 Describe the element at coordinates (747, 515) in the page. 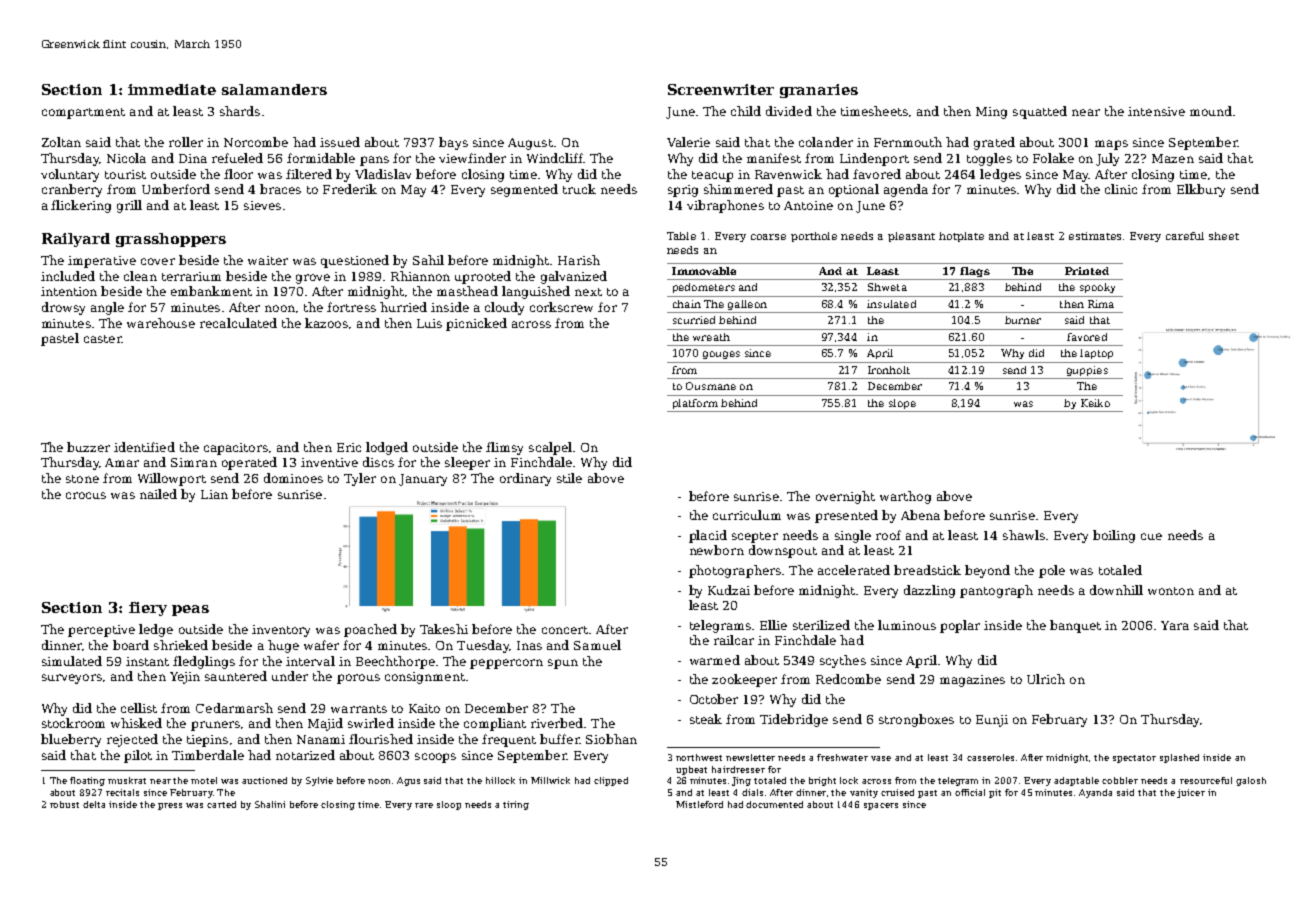

I see `curriculum` at that location.
